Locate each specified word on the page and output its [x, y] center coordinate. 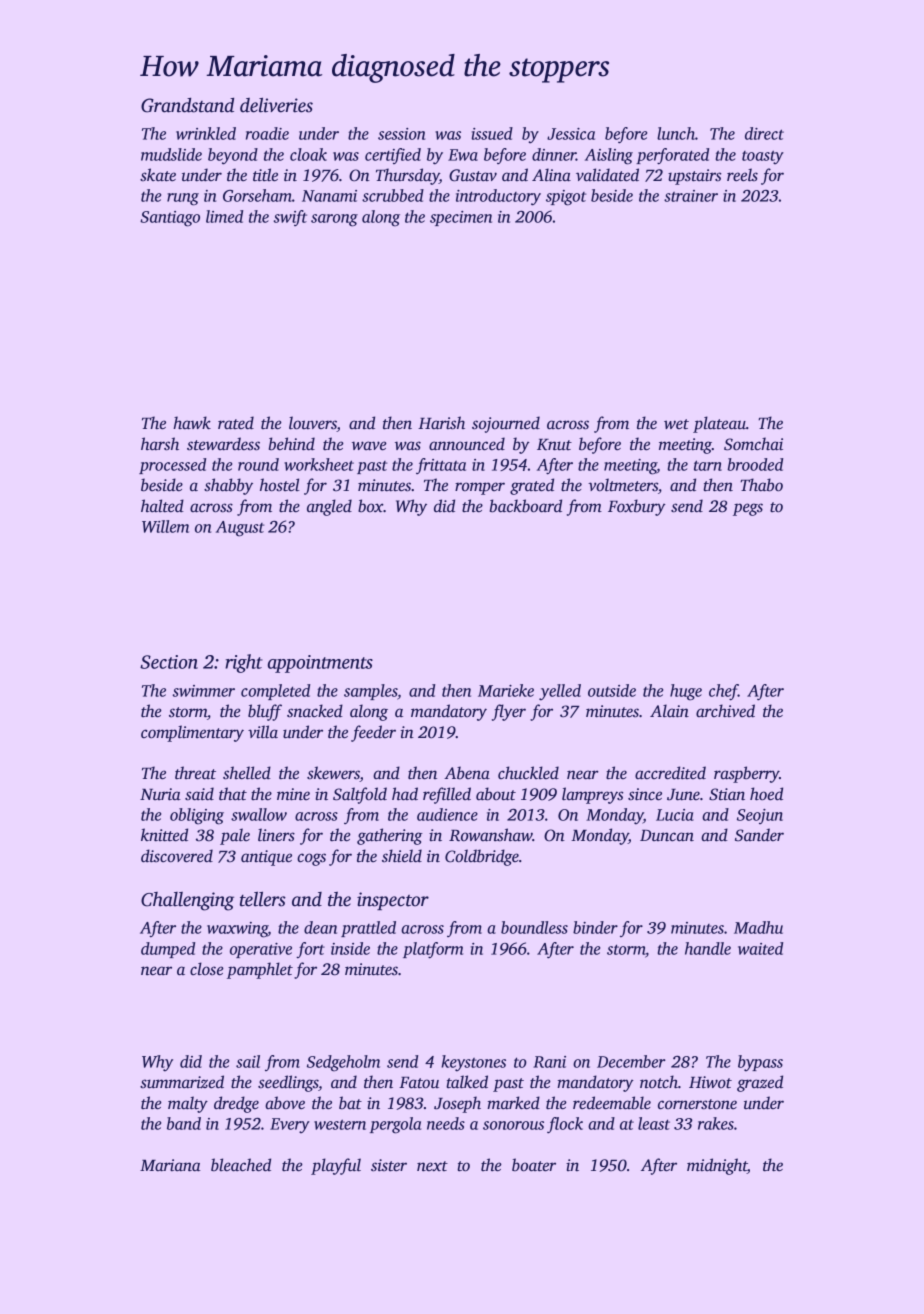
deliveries [276, 105]
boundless [534, 927]
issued [492, 133]
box [371, 506]
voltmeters [623, 485]
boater [534, 1165]
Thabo [761, 485]
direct [764, 133]
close [207, 969]
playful [336, 1166]
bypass [760, 1063]
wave [369, 446]
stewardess [223, 444]
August [240, 529]
